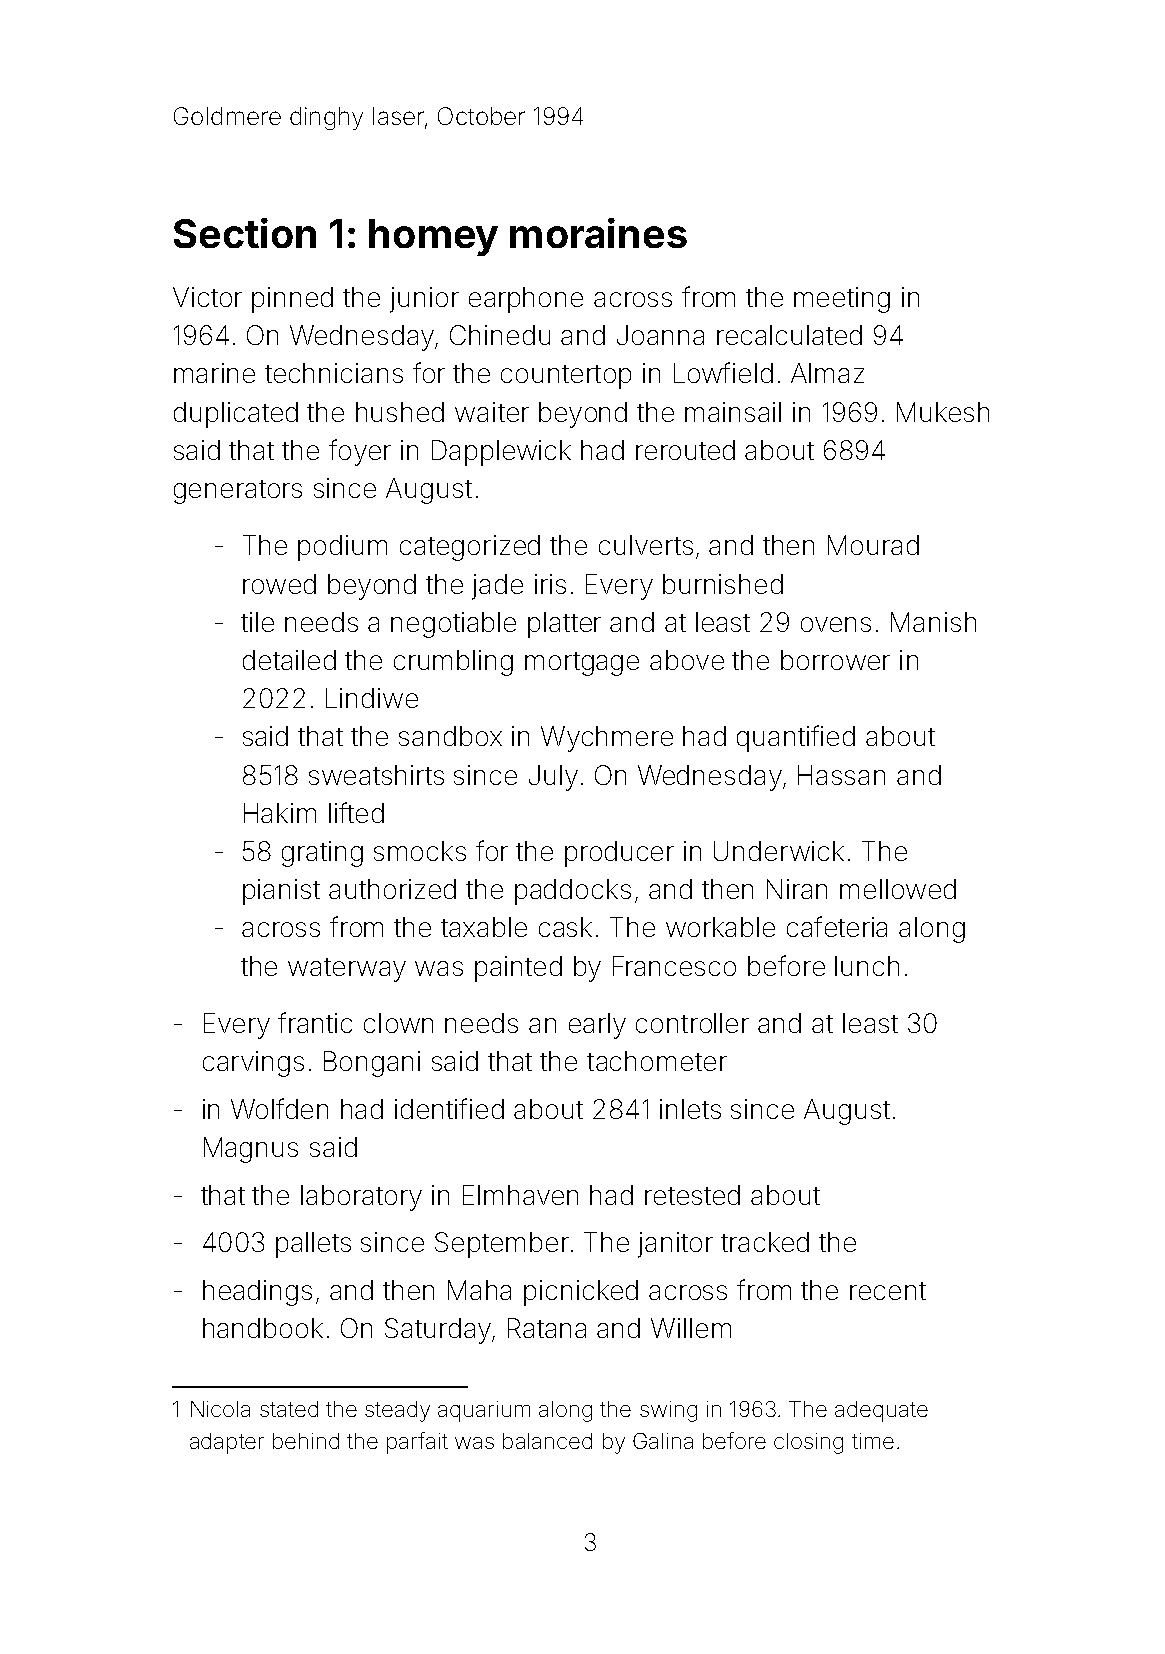 The height and width of the screenshot is (1654, 1165). Describe the element at coordinates (836, 624) in the screenshot. I see `ovens` at that location.
